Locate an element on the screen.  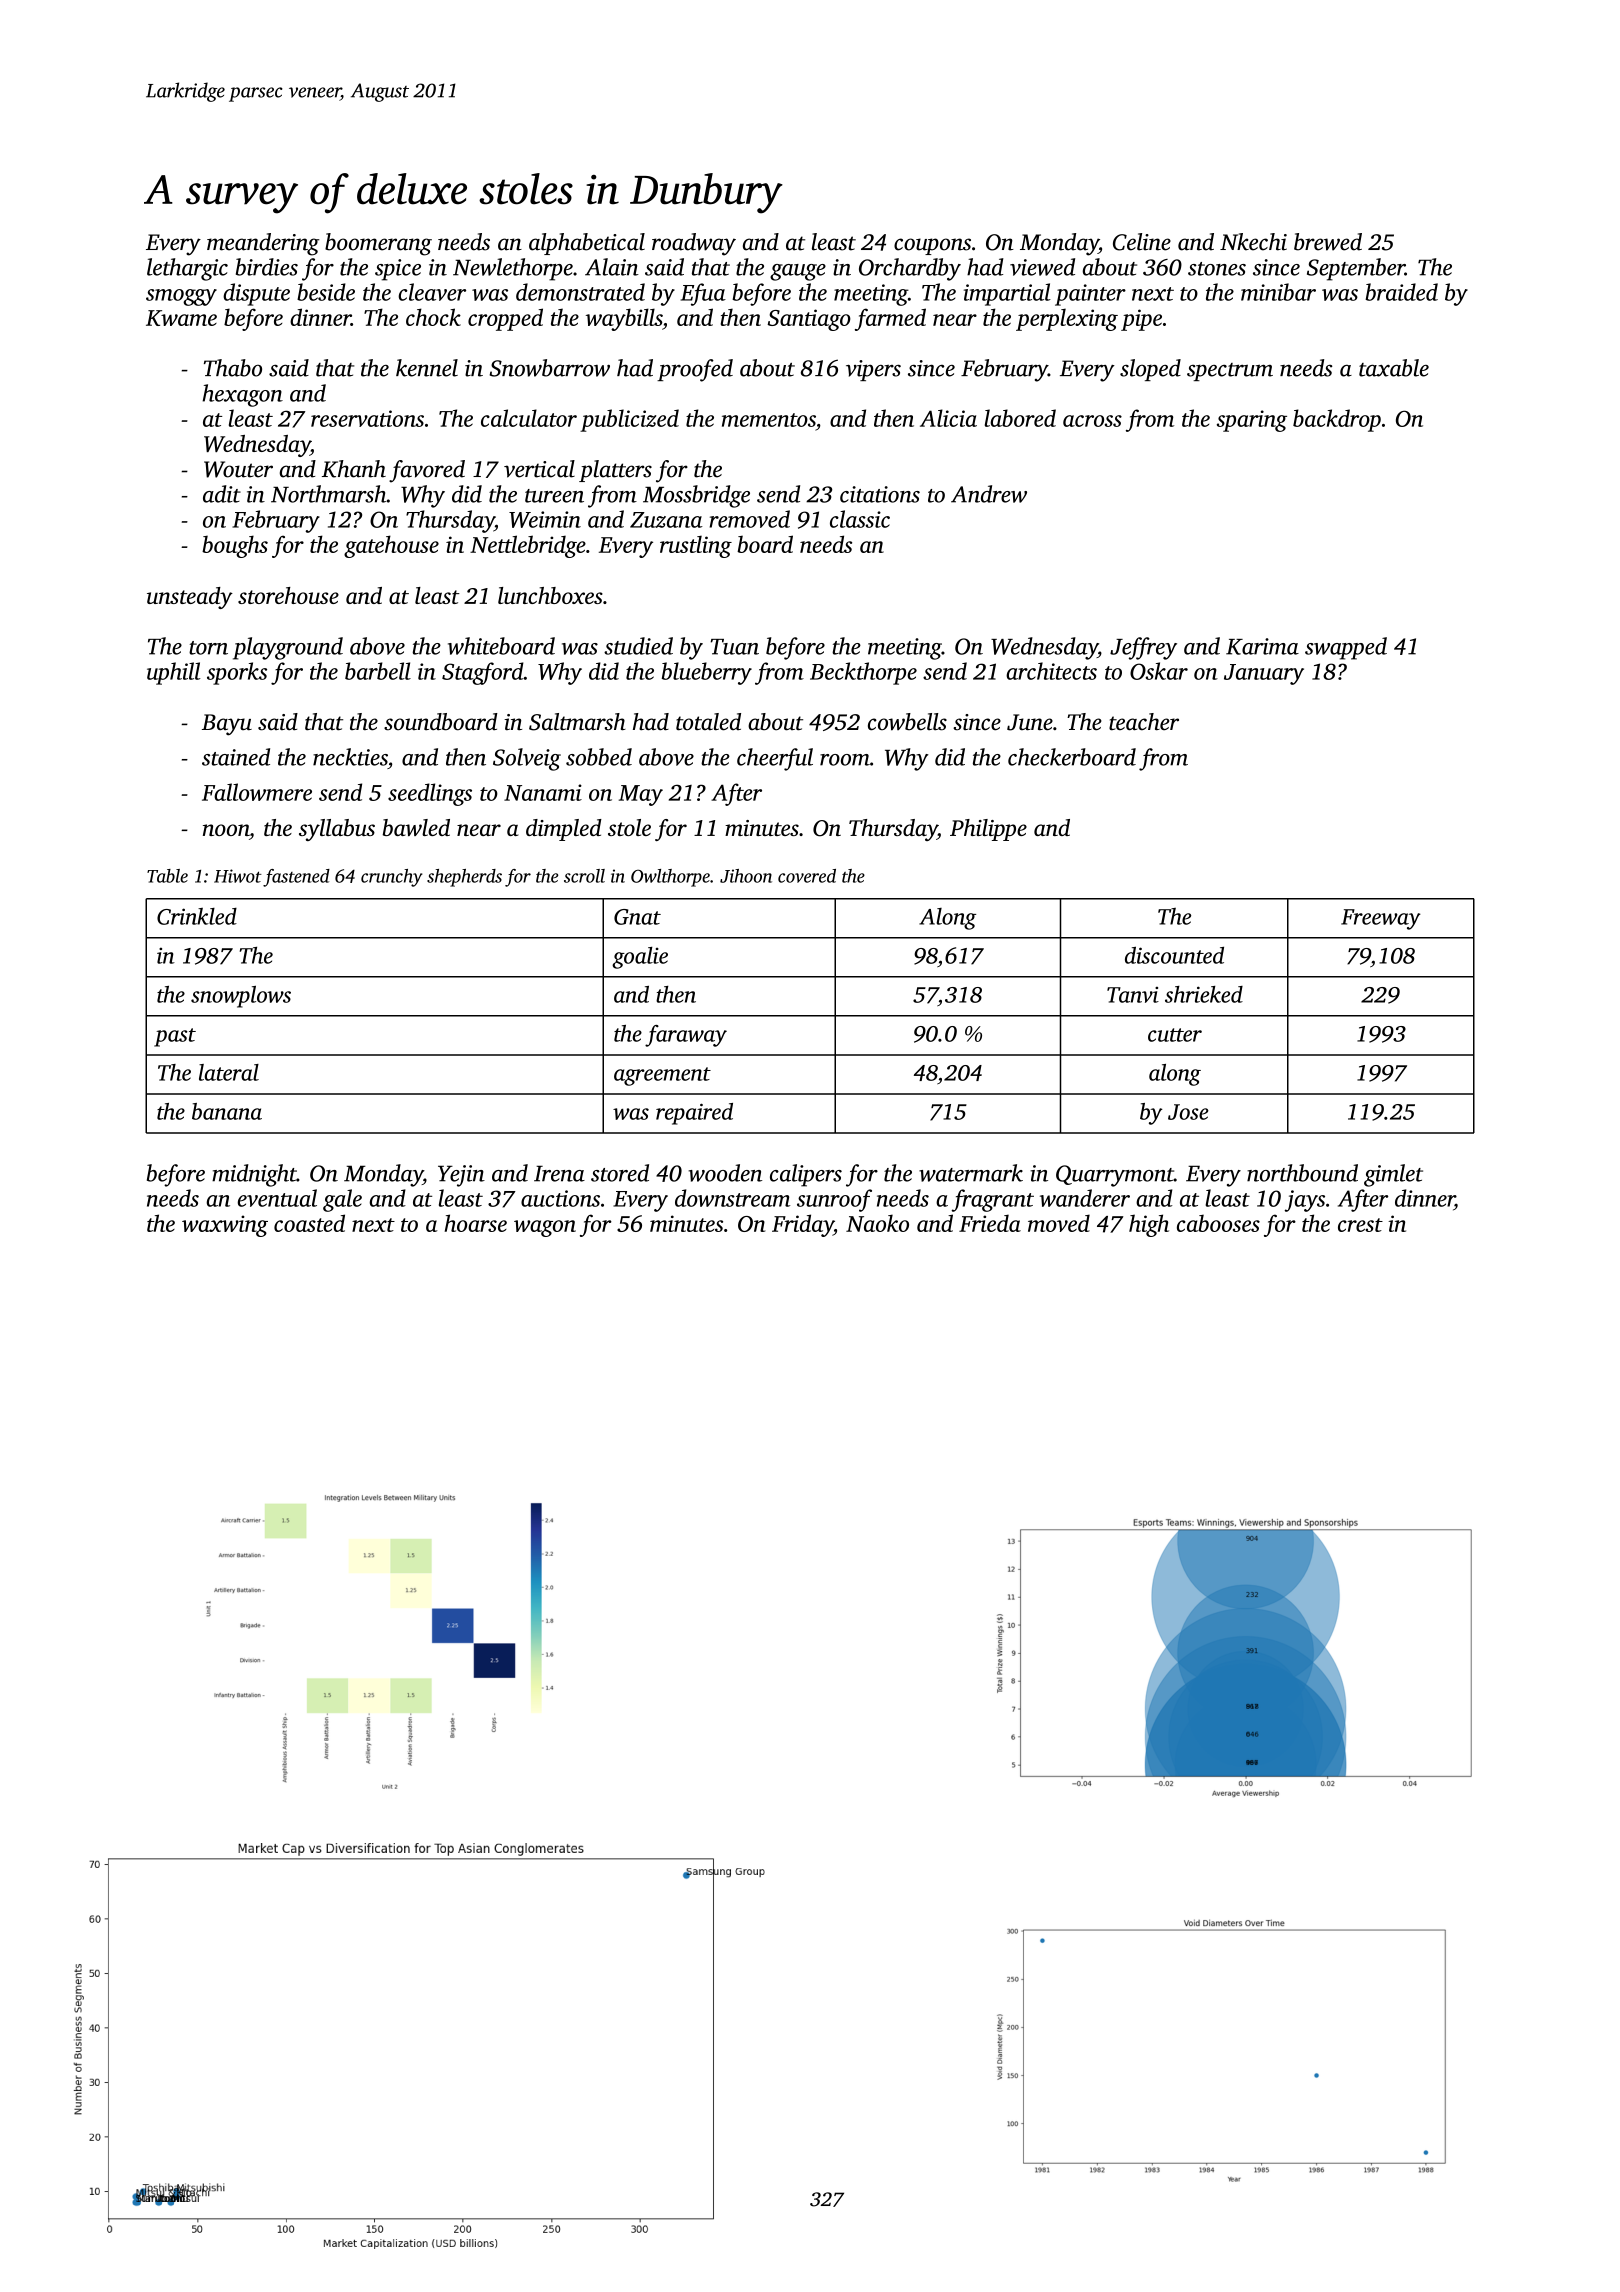
uphill is located at coordinates (173, 673).
